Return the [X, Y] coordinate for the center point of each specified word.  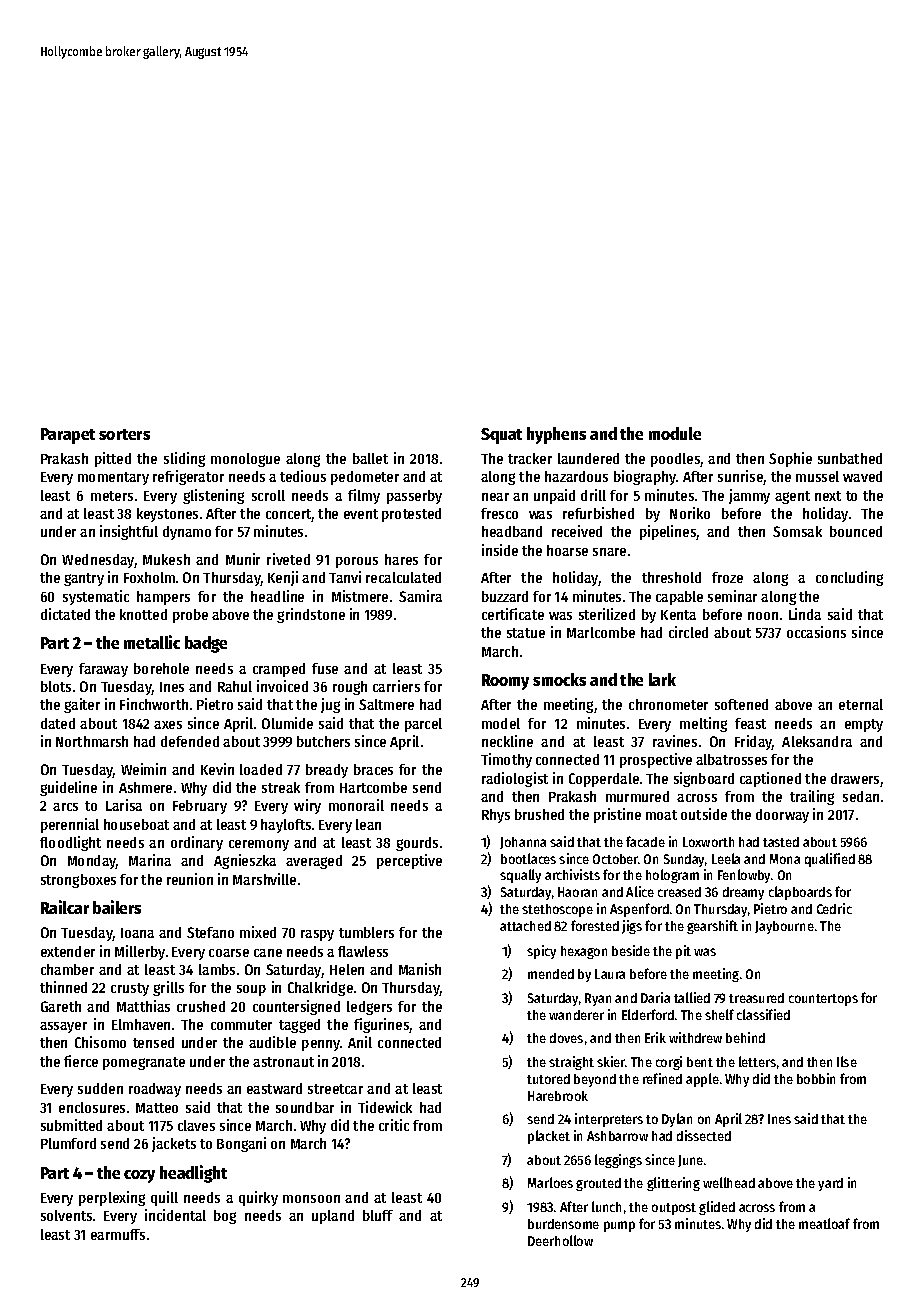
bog [225, 1217]
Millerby [140, 952]
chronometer [668, 704]
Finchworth [154, 704]
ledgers [369, 1008]
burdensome [563, 1224]
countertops [823, 1000]
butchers [323, 741]
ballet [370, 458]
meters [112, 496]
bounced [856, 531]
